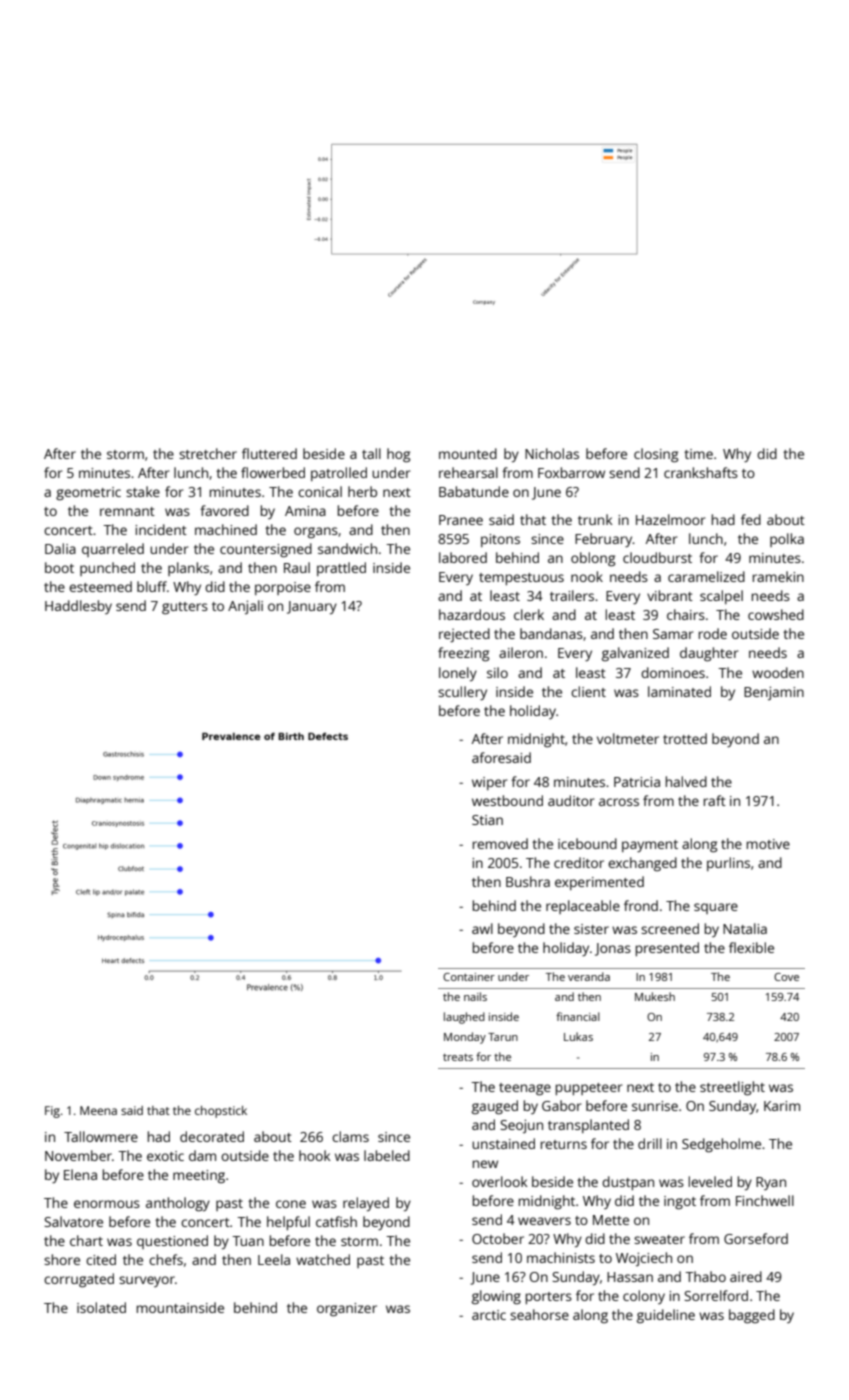 The width and height of the screenshot is (849, 1400). Describe the element at coordinates (78, 607) in the screenshot. I see `Haddlesby` at that location.
